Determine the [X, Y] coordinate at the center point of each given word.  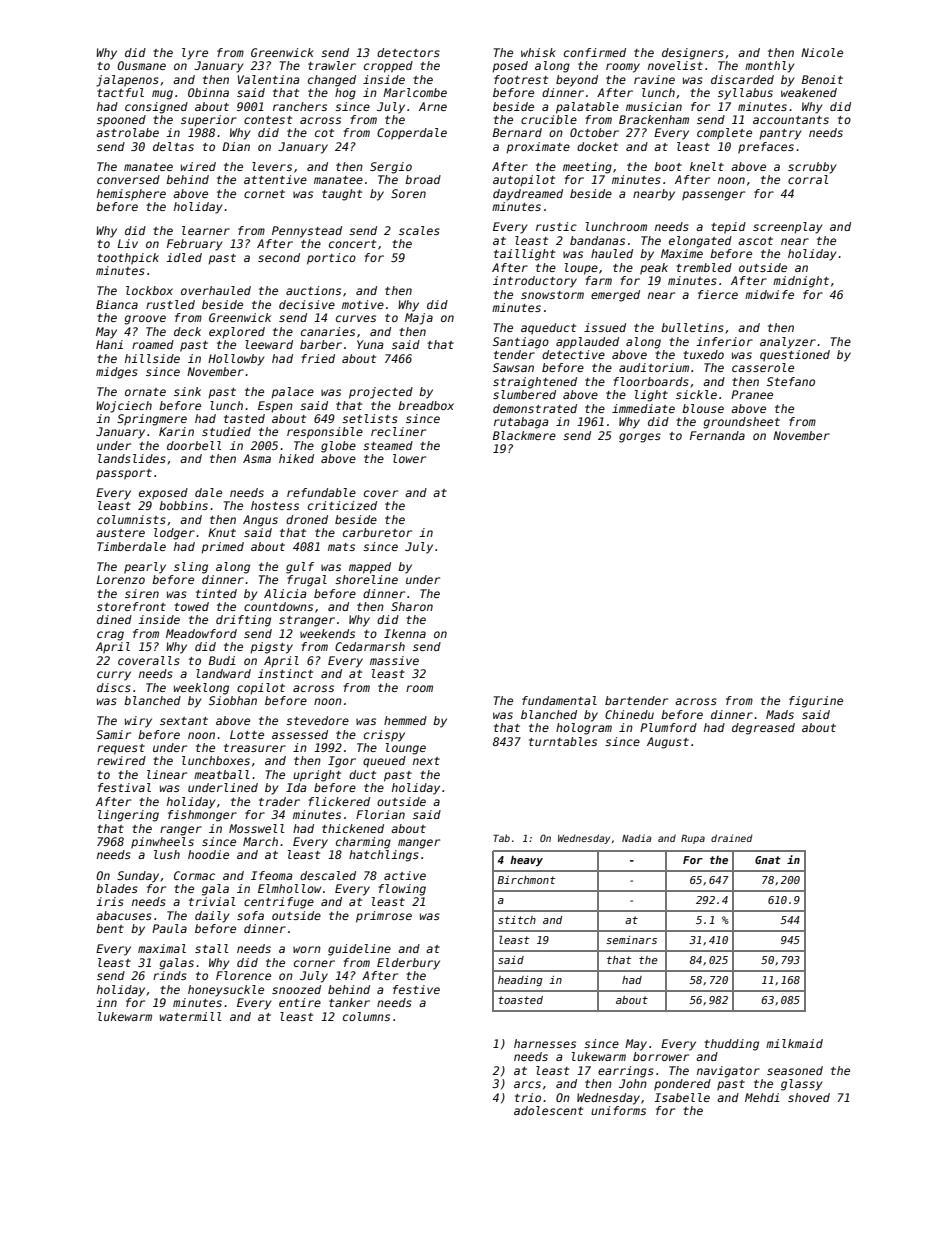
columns [366, 1016]
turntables [563, 741]
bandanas [597, 240]
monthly [769, 67]
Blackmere [524, 435]
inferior [724, 341]
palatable [587, 108]
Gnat [768, 860]
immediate [643, 408]
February [194, 245]
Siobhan [233, 700]
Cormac [194, 875]
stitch [517, 920]
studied [226, 431]
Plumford [668, 727]
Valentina [269, 79]
